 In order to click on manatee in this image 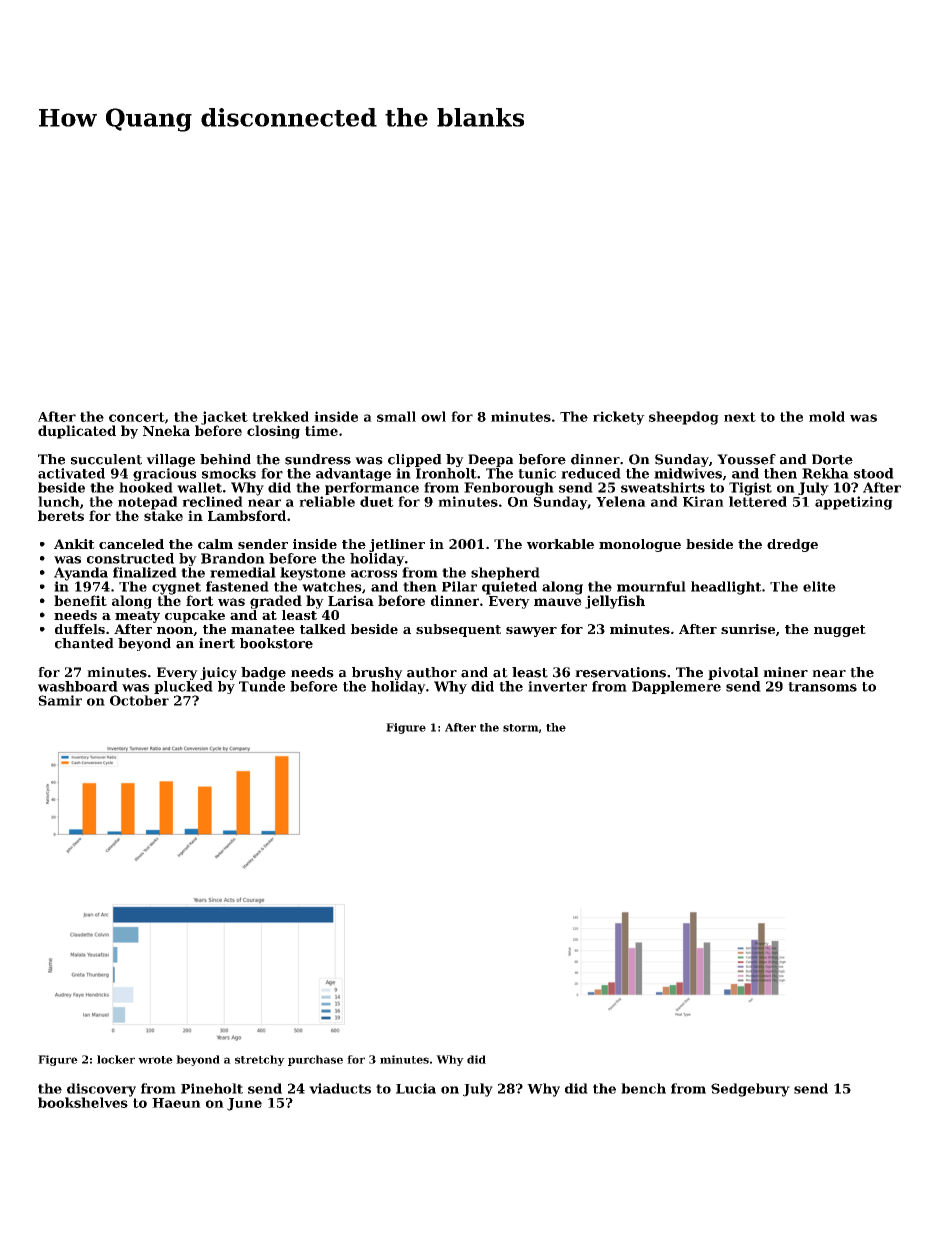, I will do `click(263, 629)`.
